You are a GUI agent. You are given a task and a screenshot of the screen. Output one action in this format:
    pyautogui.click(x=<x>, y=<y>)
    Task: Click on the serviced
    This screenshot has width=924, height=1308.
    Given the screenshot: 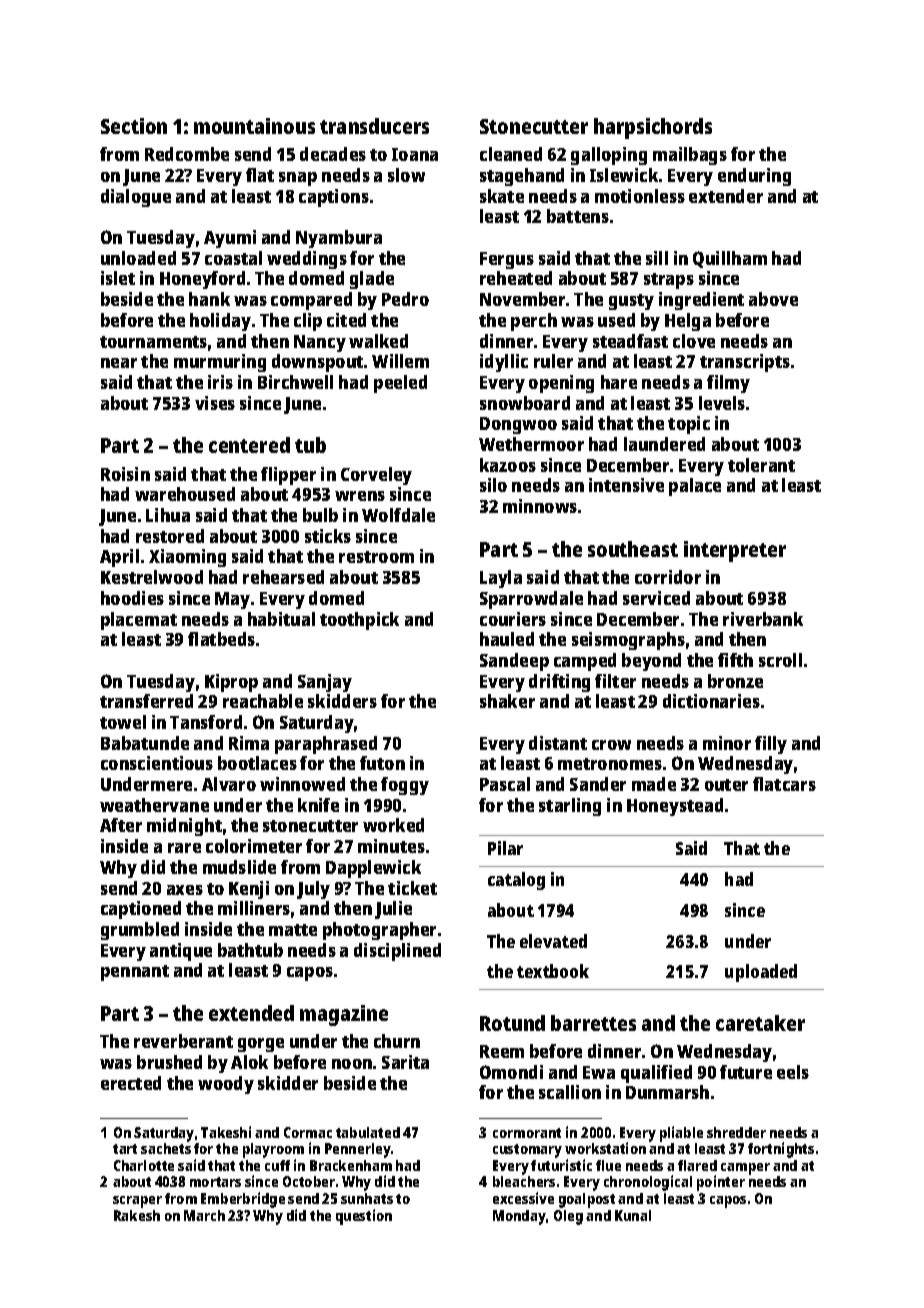 What is the action you would take?
    pyautogui.click(x=656, y=598)
